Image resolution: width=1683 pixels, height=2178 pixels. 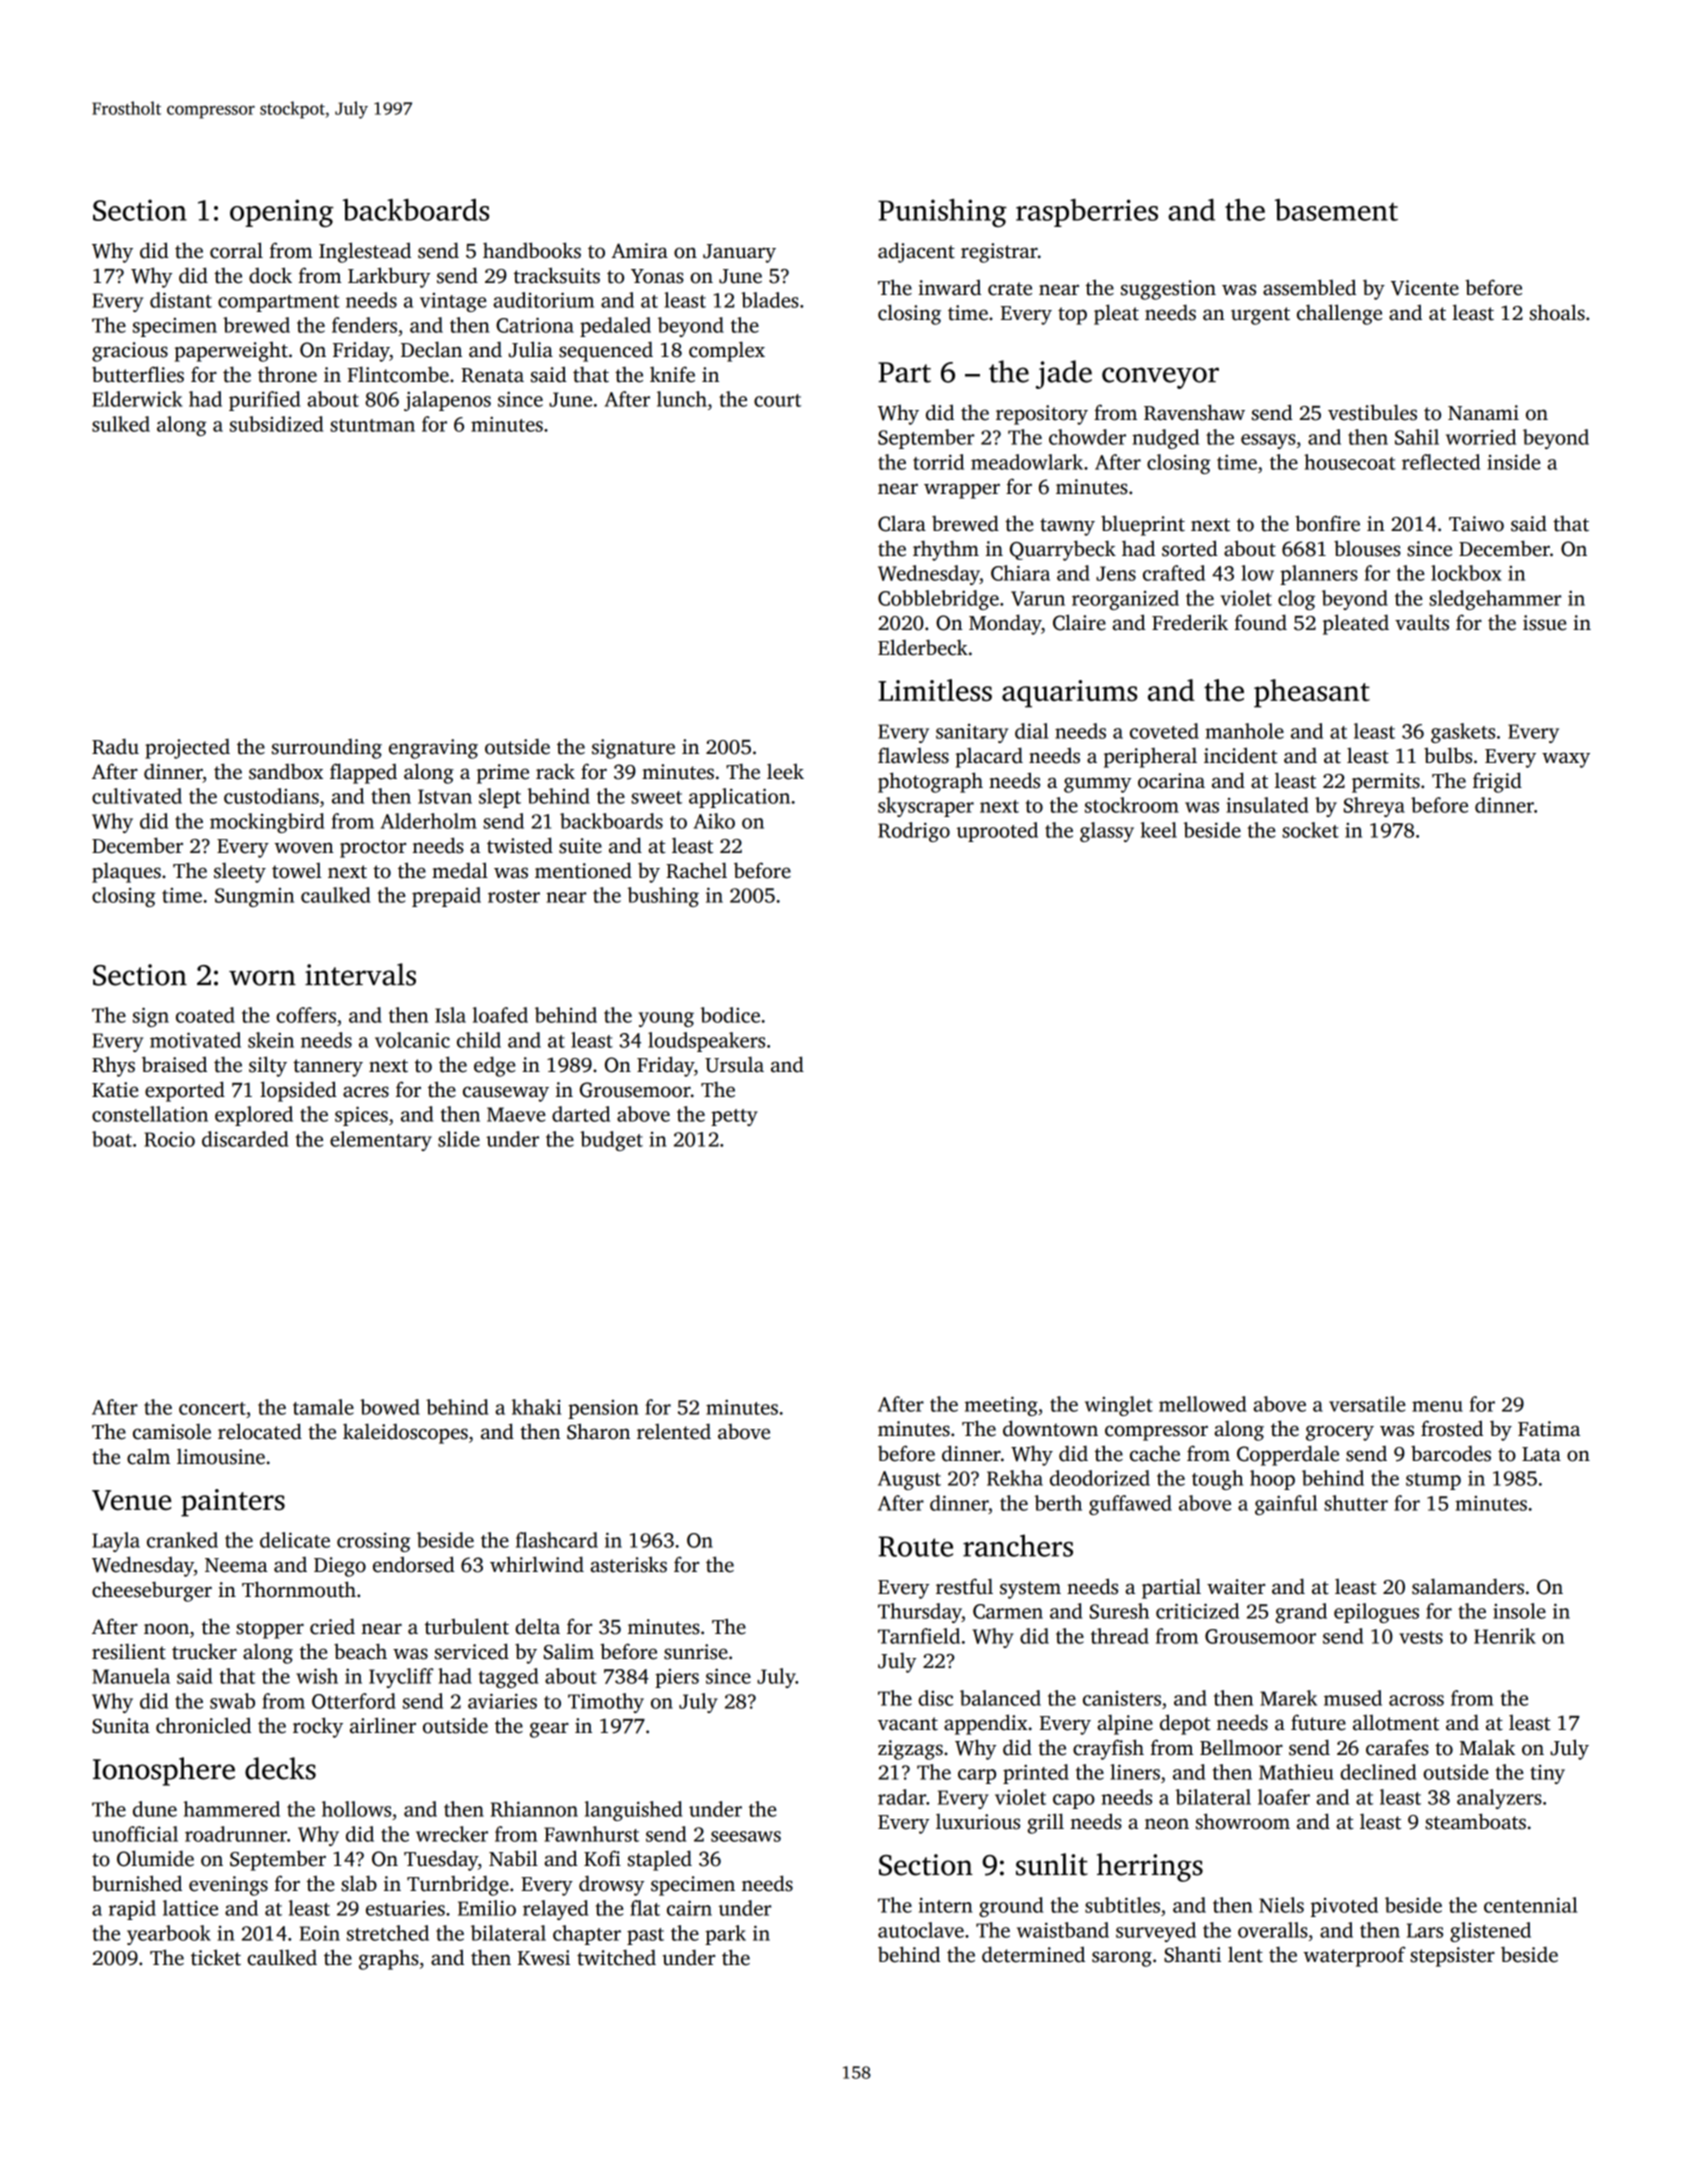 I want to click on Marek, so click(x=1288, y=1698).
